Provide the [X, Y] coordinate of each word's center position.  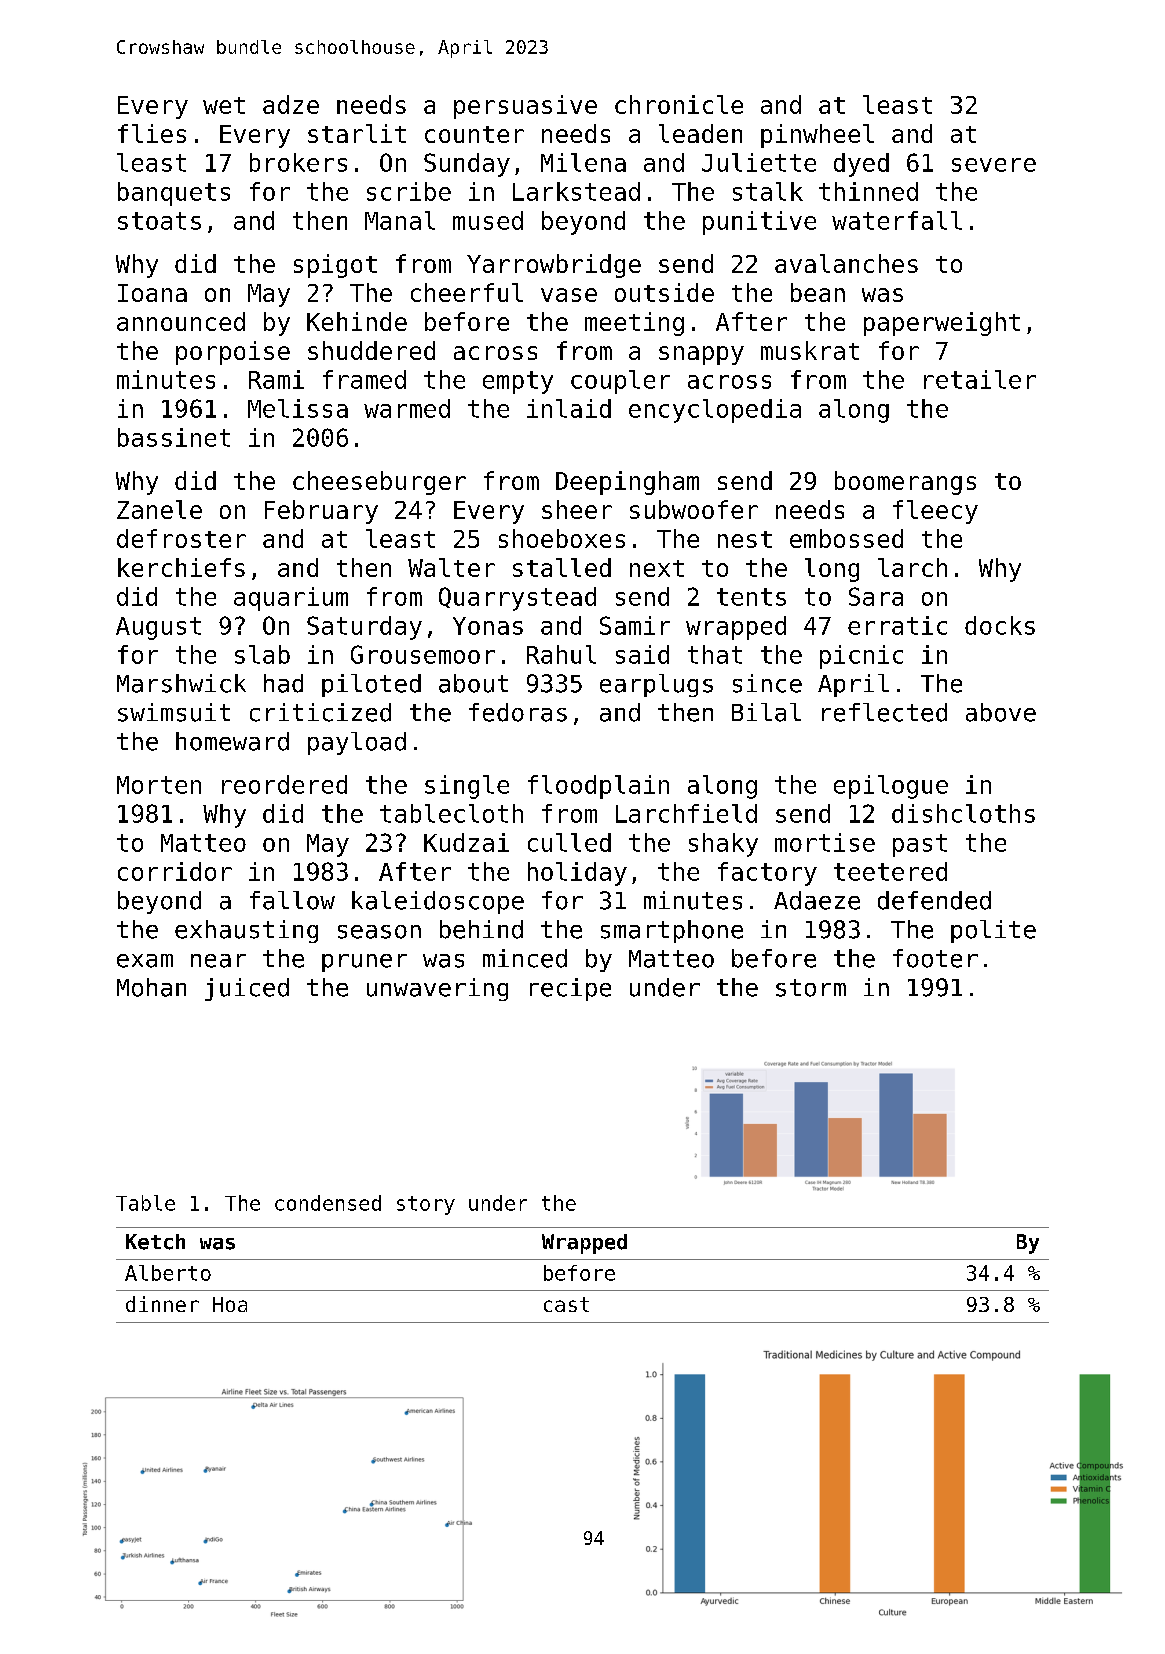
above [1001, 712]
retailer [980, 379]
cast [566, 1304]
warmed [407, 408]
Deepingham [627, 483]
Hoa [230, 1304]
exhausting [246, 931]
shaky [723, 845]
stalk [768, 191]
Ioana [152, 293]
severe [994, 165]
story [426, 1205]
